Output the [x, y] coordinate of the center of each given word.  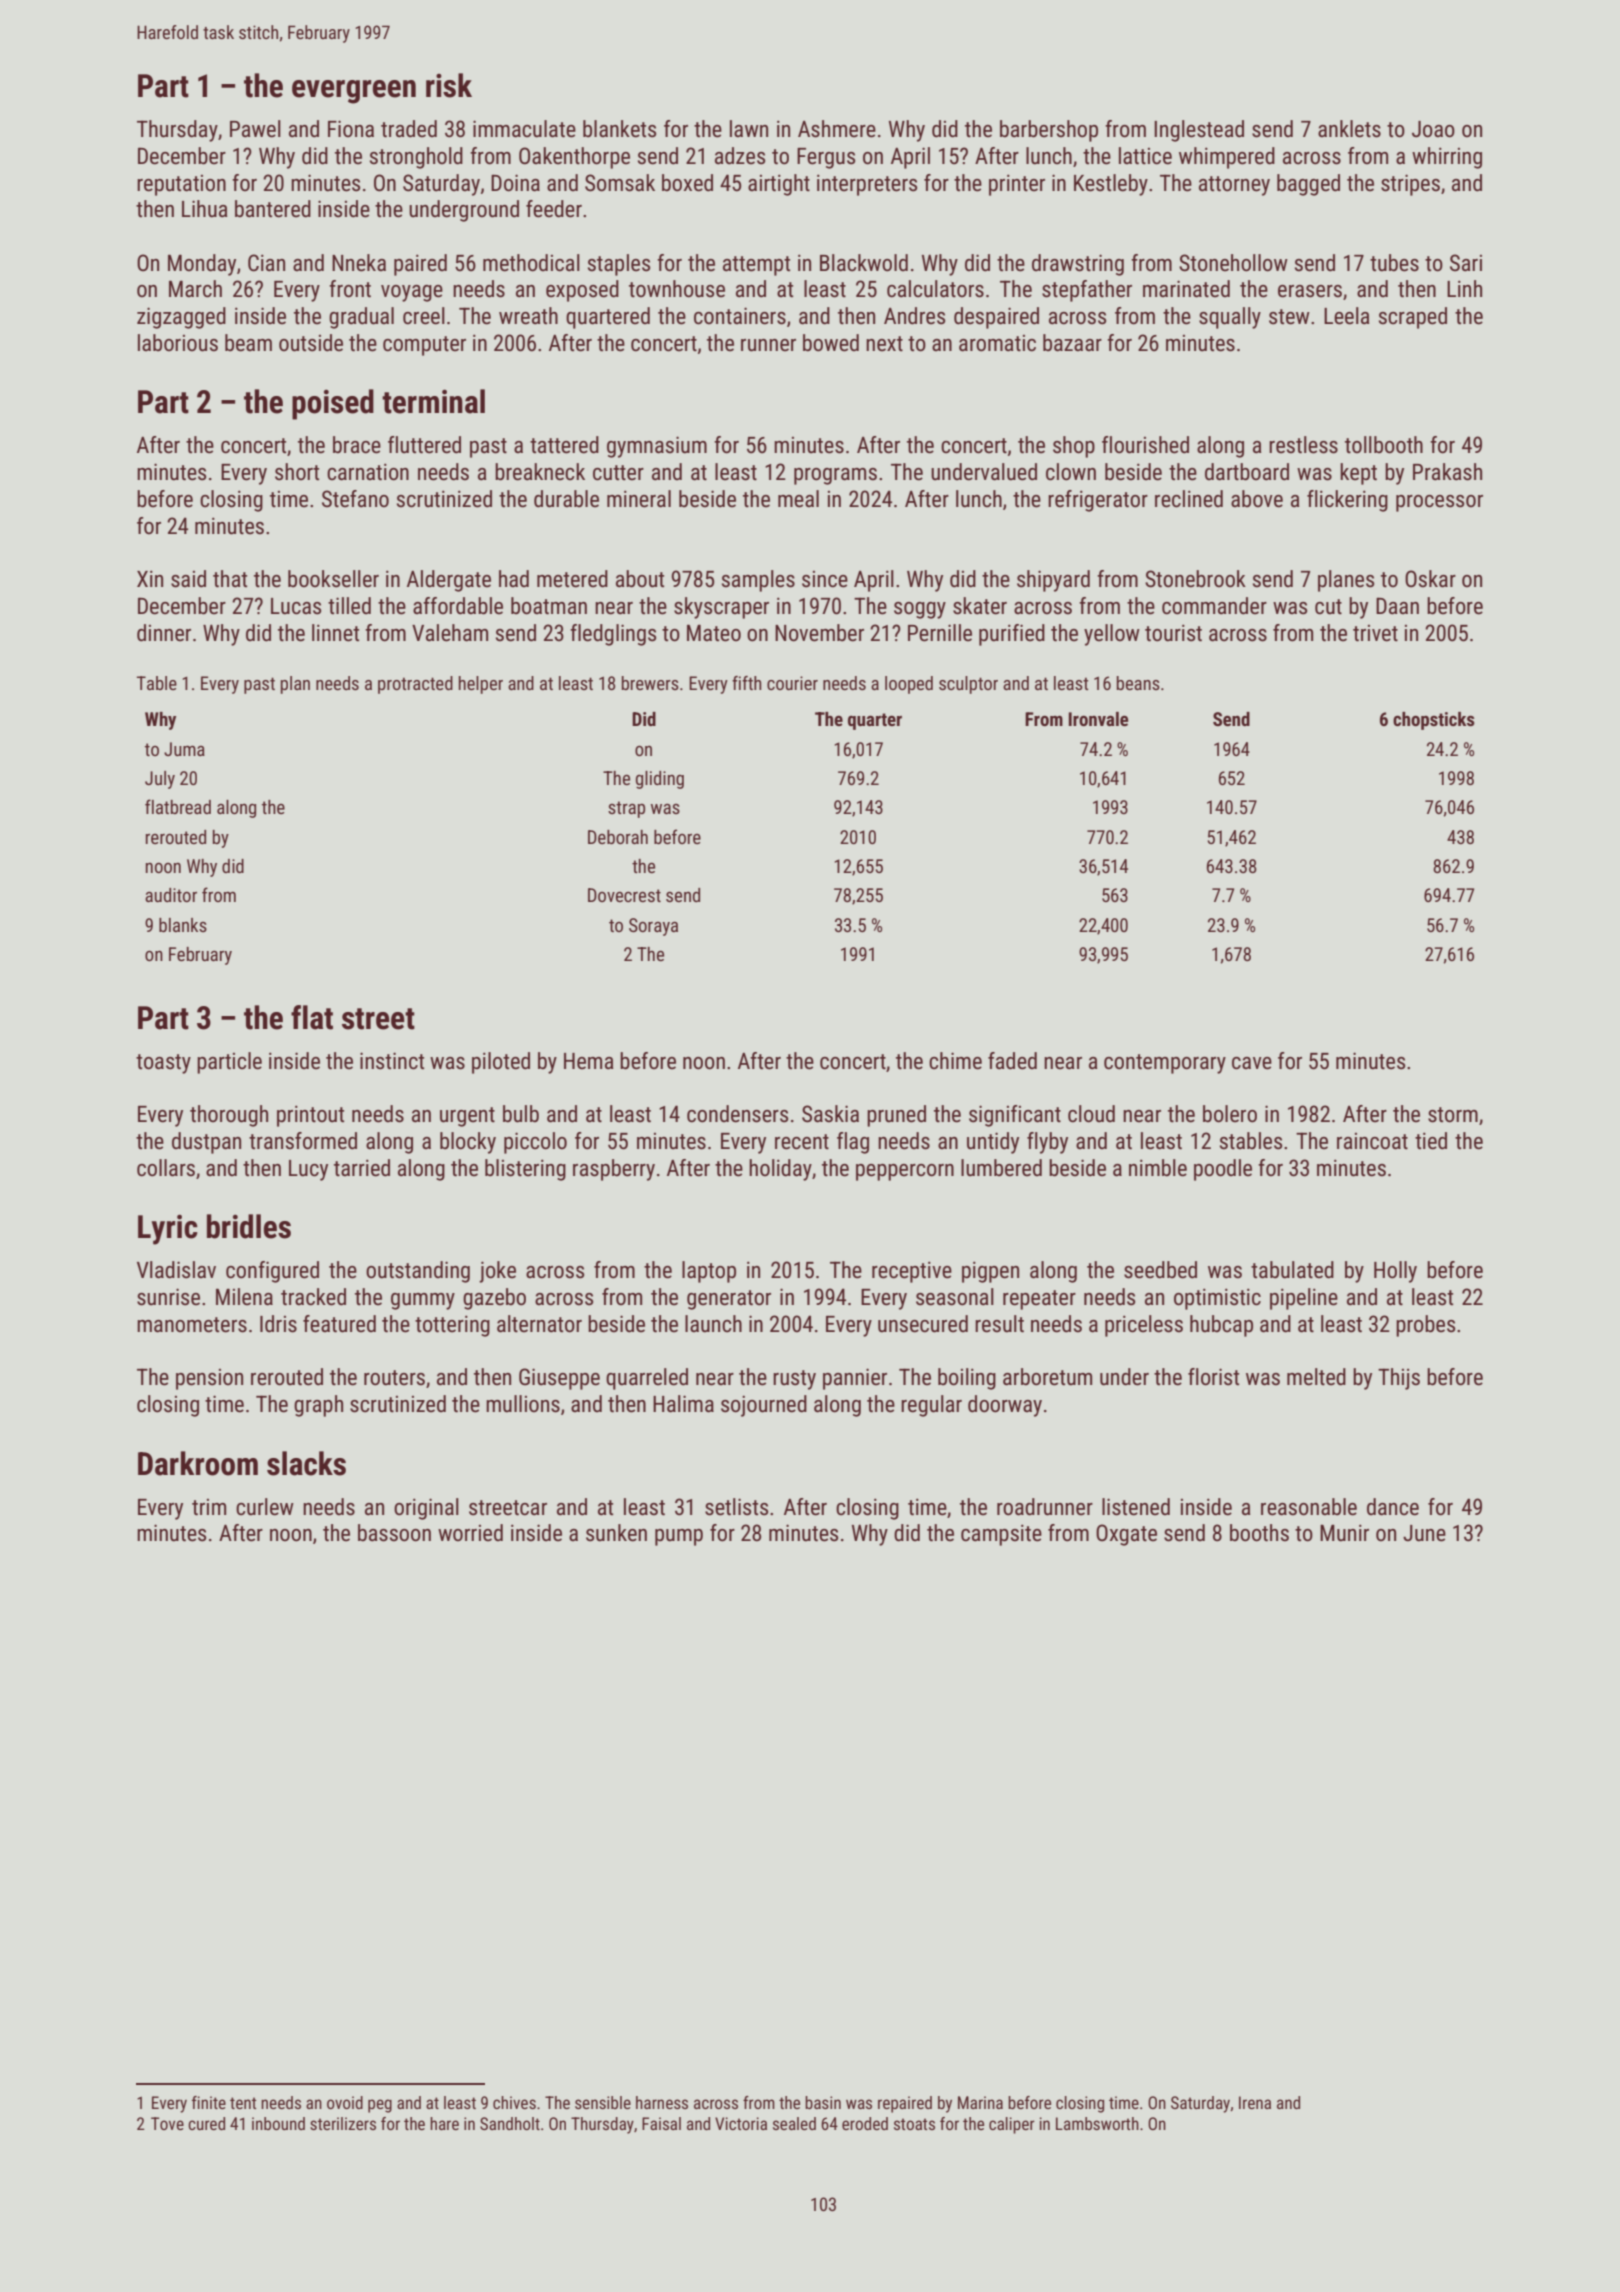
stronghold [416, 158]
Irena [1255, 2102]
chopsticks [1434, 721]
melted [1316, 1377]
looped [909, 685]
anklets [1349, 129]
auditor [171, 895]
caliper [1012, 2125]
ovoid [345, 2102]
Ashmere [837, 129]
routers [394, 1378]
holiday [780, 1170]
